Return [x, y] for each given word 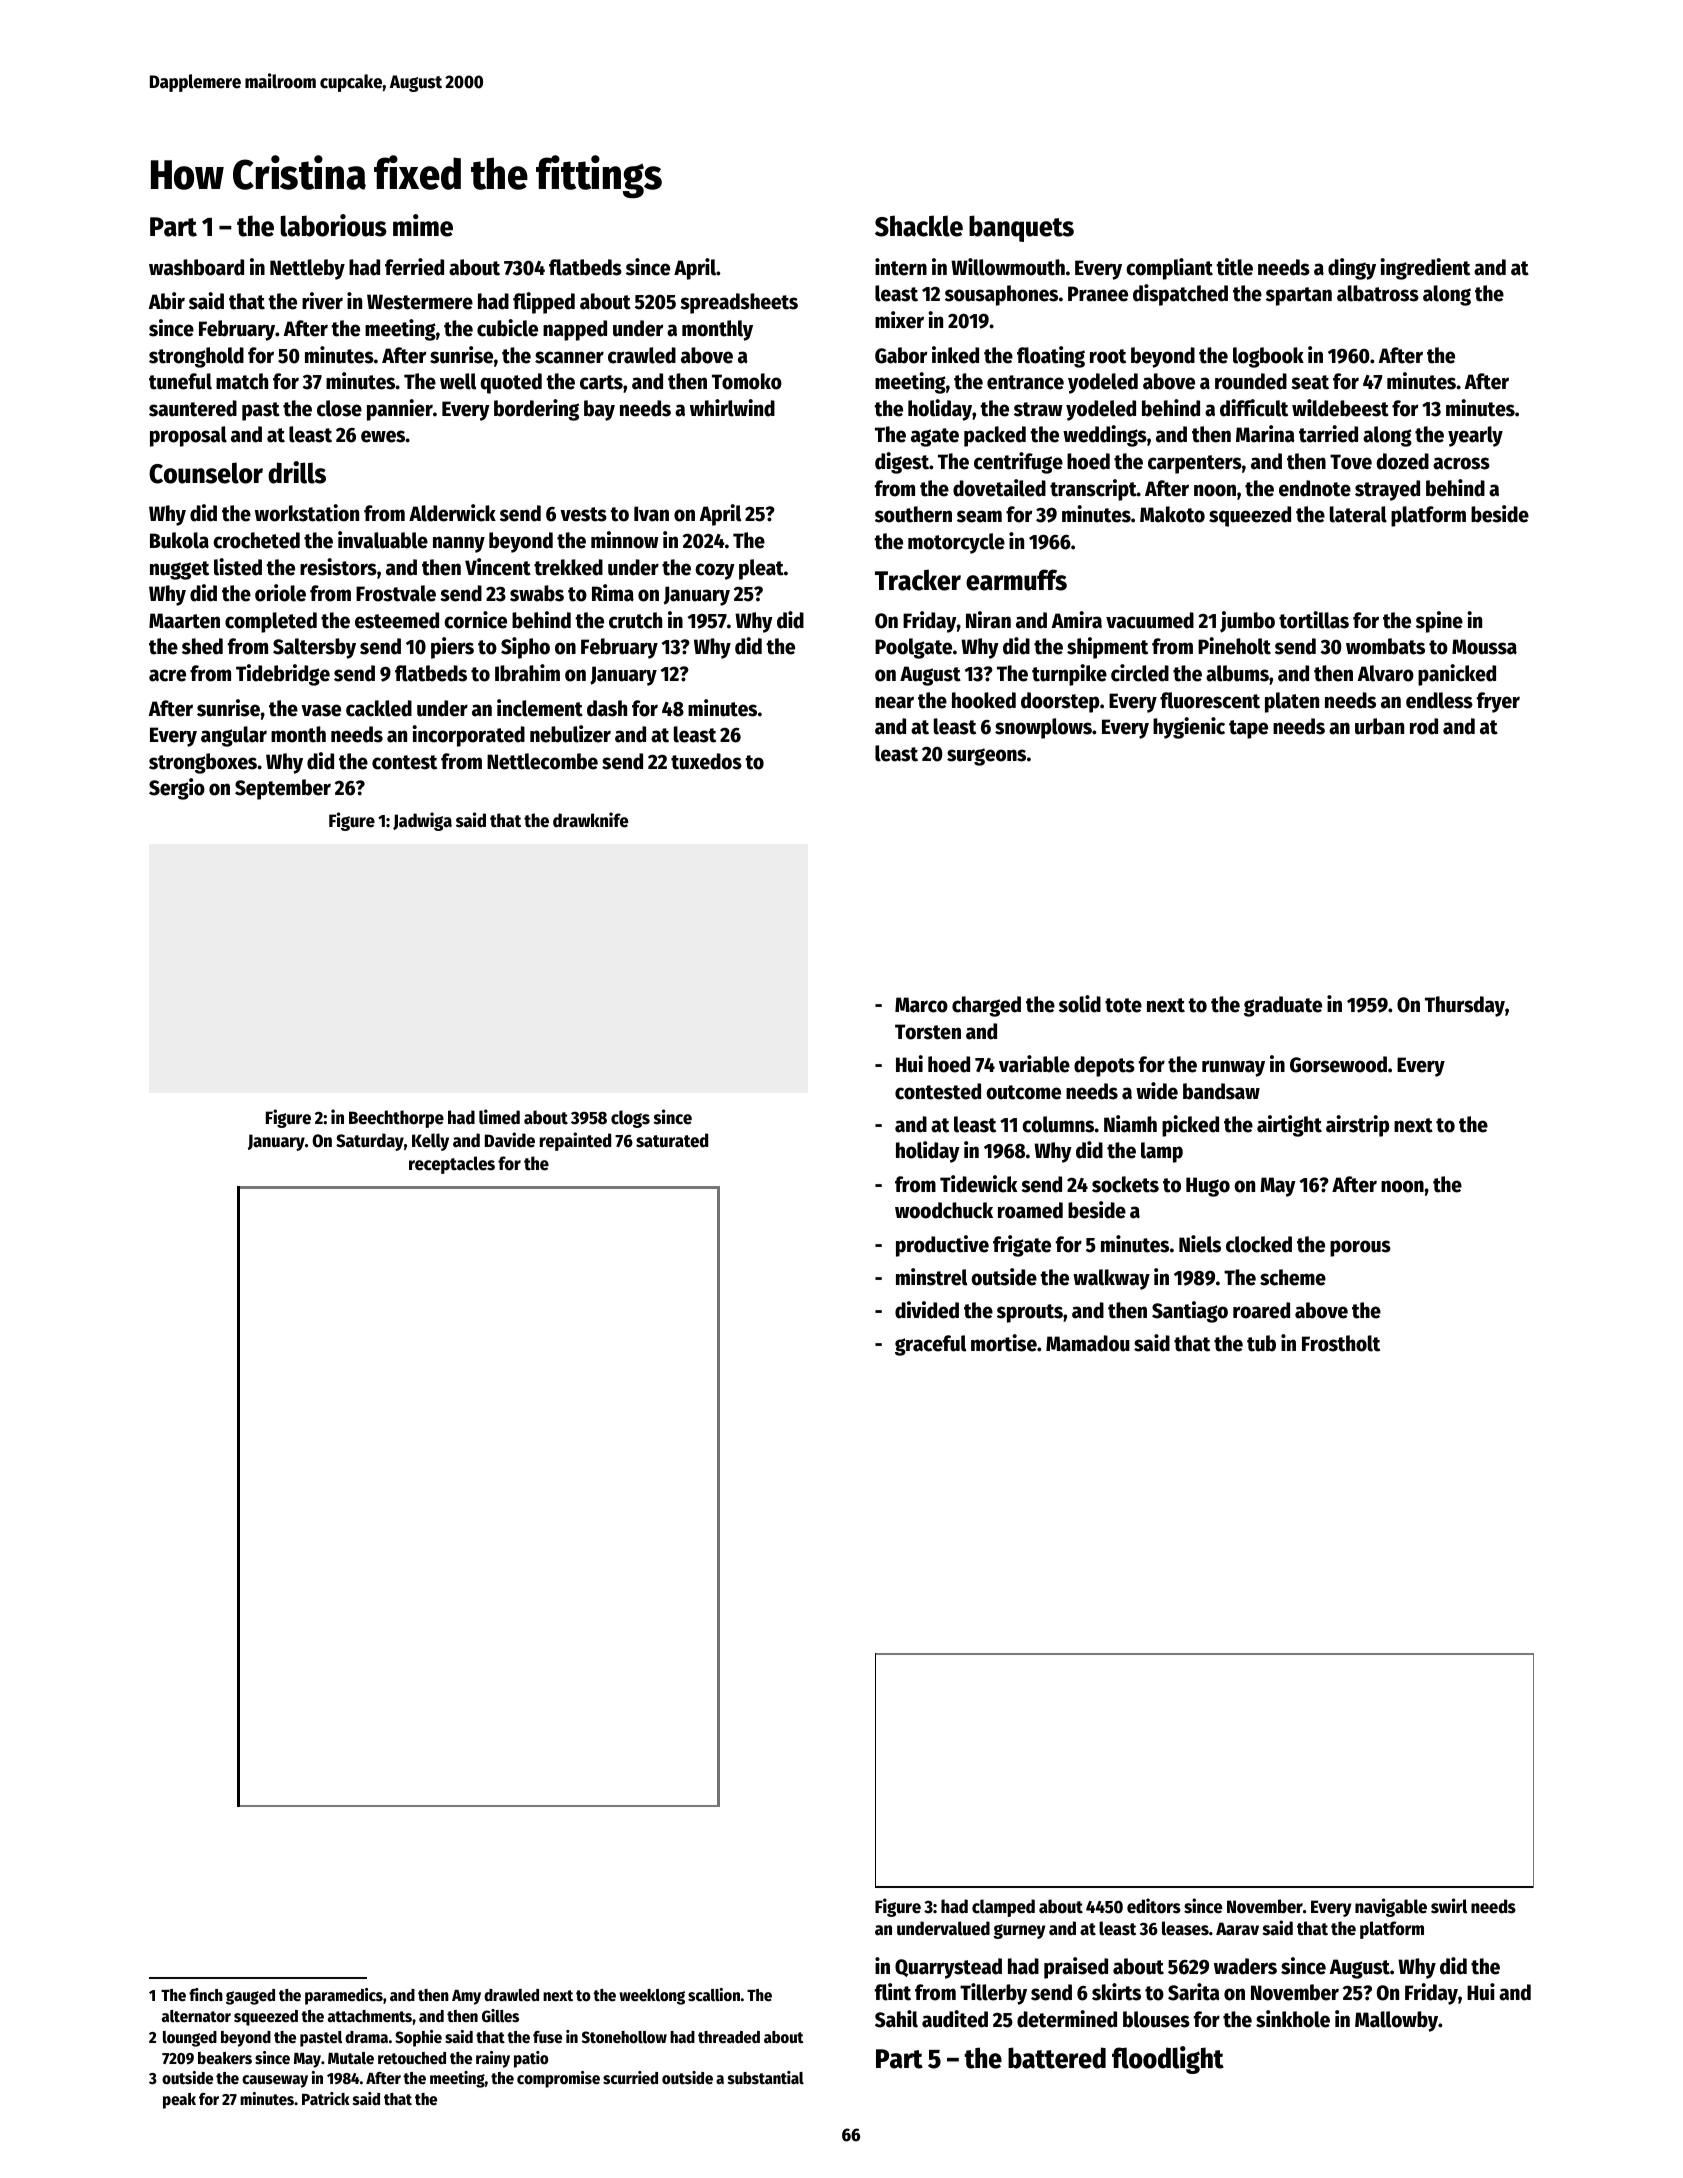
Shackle [919, 226]
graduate [1283, 1006]
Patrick [326, 2099]
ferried [414, 267]
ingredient [1425, 269]
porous [1360, 1248]
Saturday [370, 1142]
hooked [984, 700]
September [283, 789]
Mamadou [1088, 1343]
